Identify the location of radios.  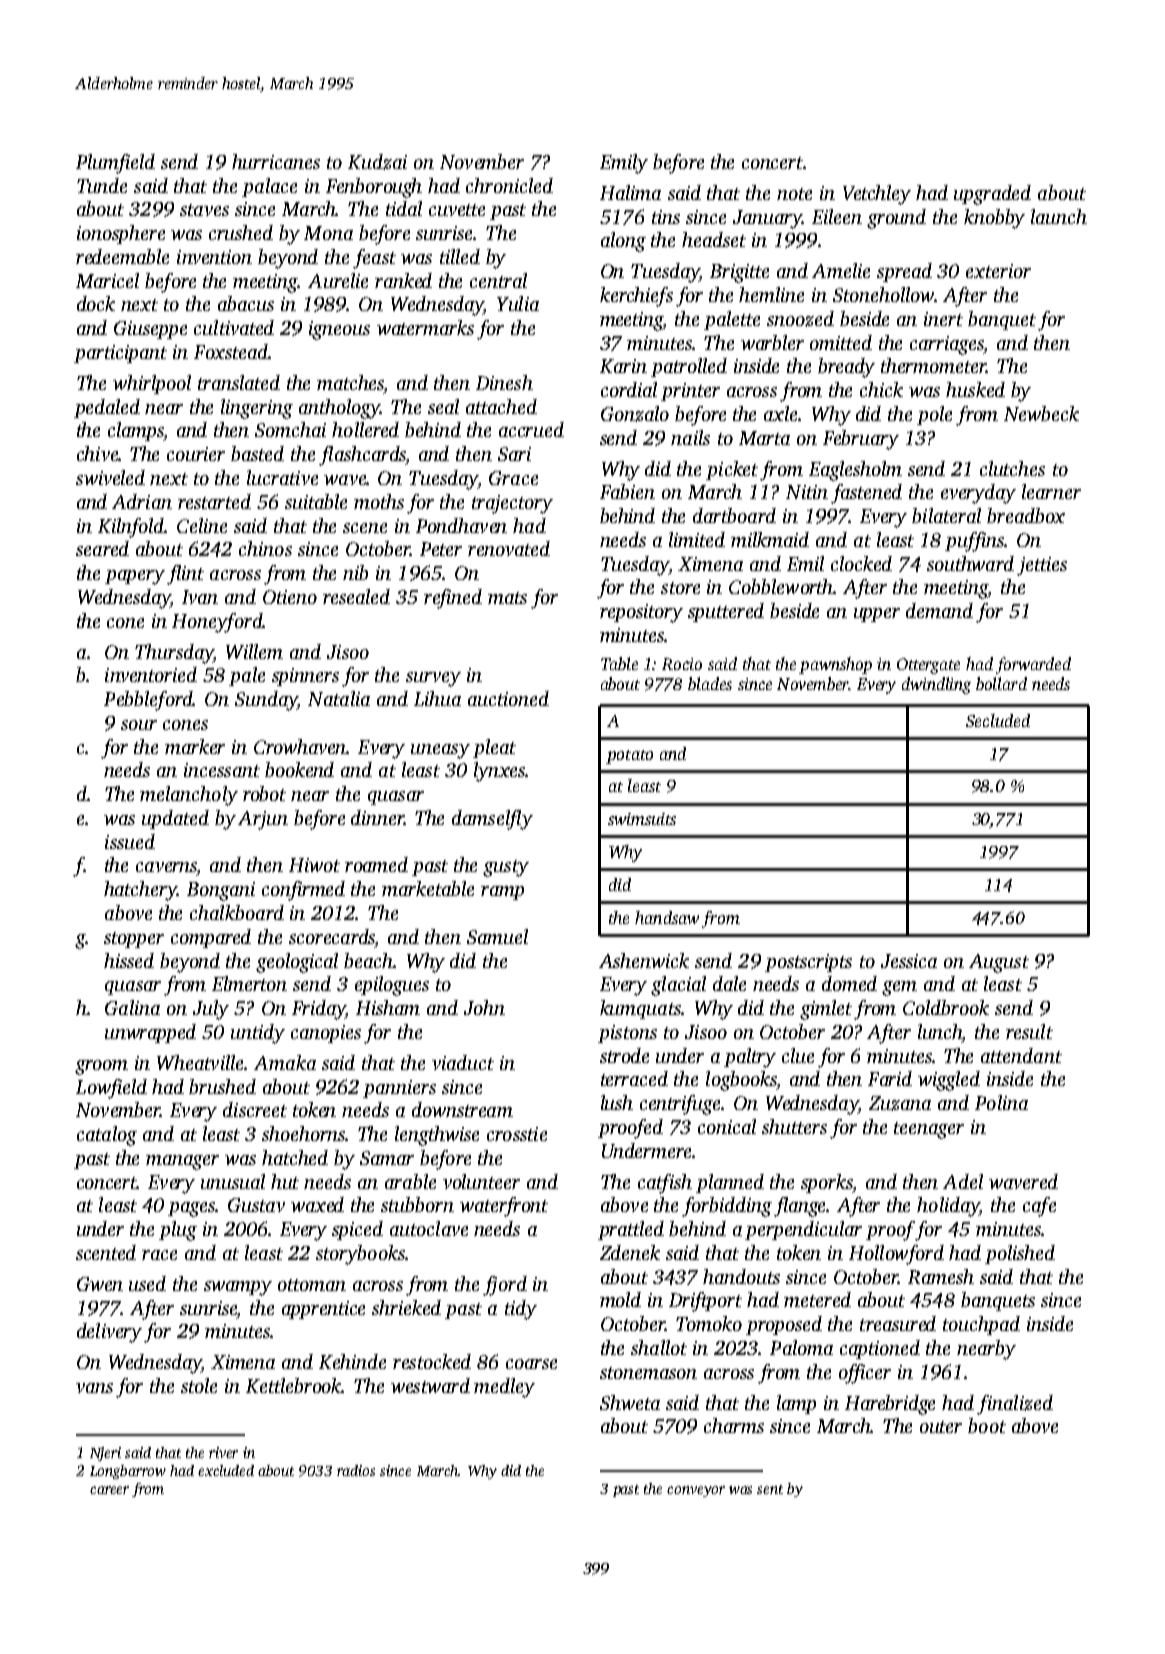
(356, 1470).
